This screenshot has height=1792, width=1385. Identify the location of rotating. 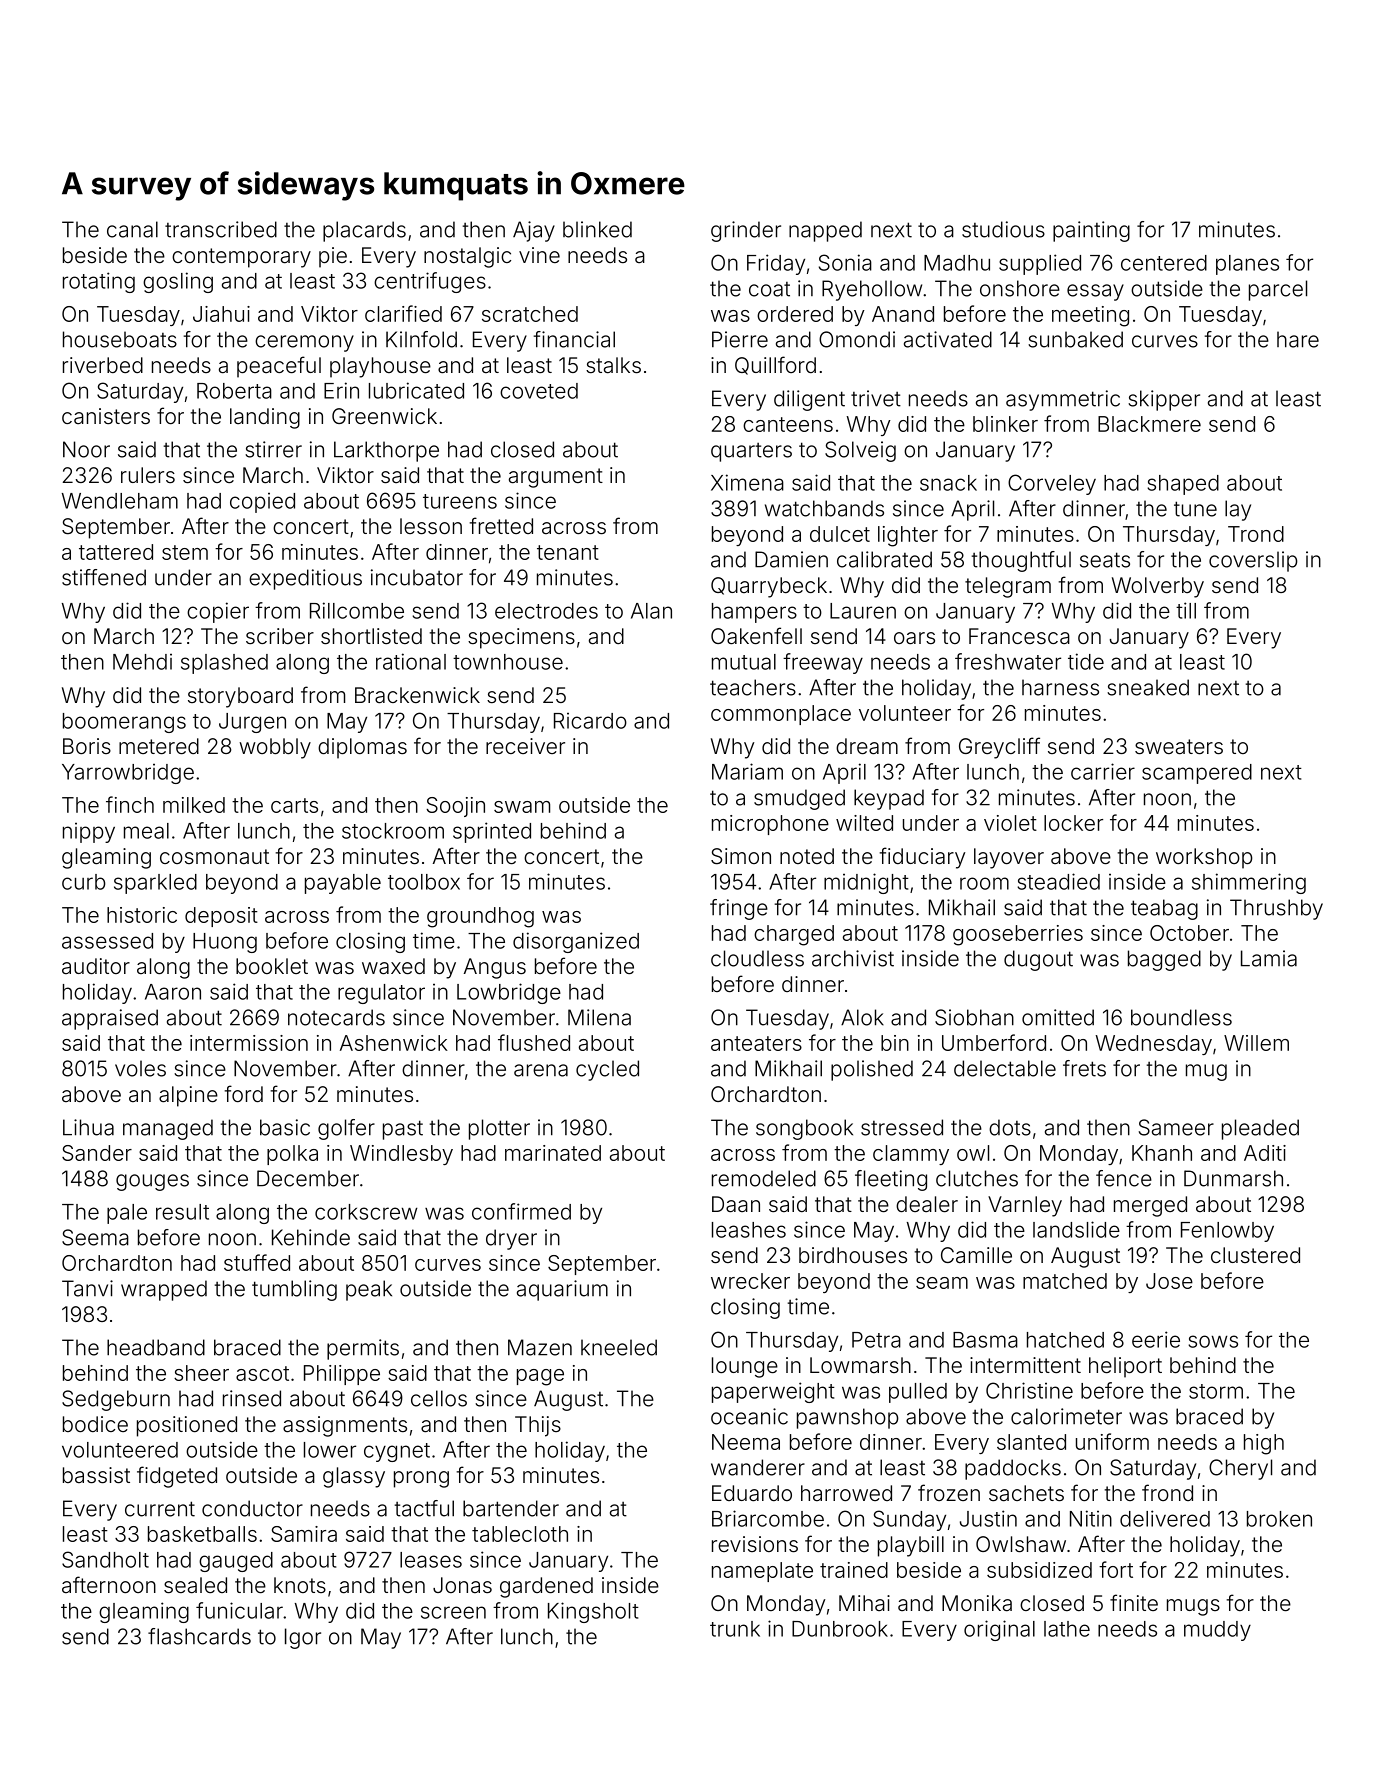
(99, 282).
